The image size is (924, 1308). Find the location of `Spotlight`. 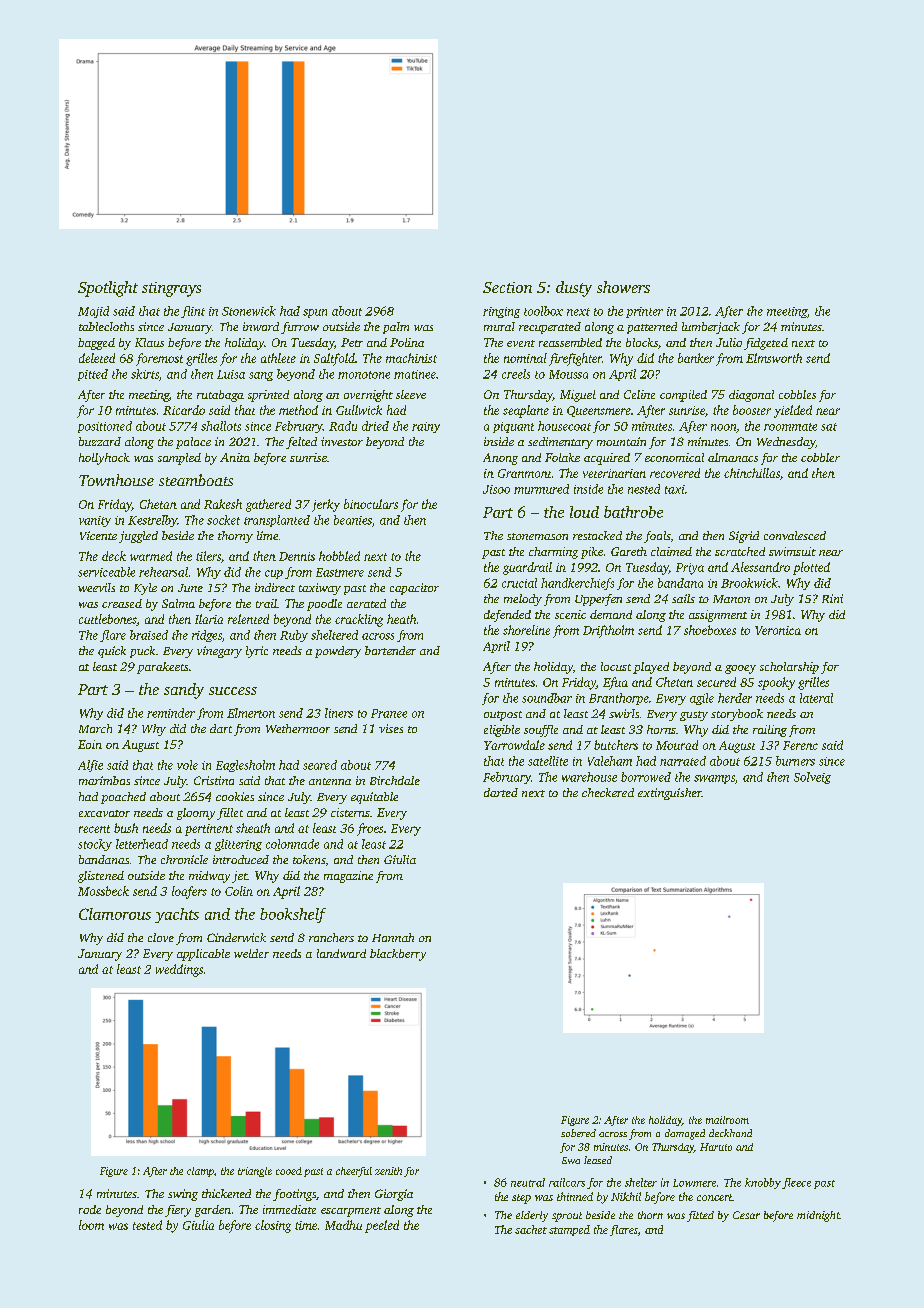

Spotlight is located at coordinates (108, 289).
